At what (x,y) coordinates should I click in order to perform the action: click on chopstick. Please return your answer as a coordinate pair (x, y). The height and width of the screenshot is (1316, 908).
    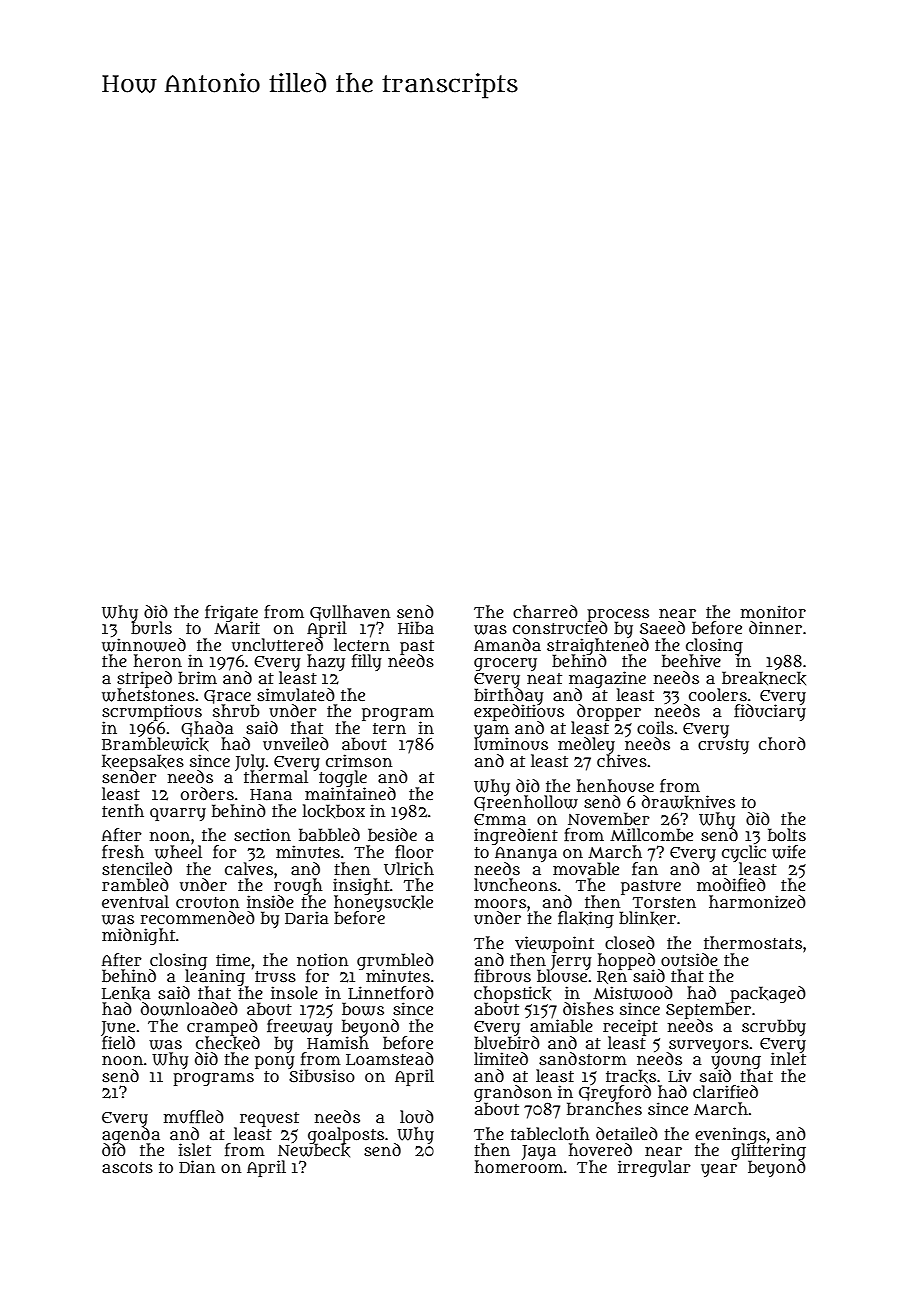
    Looking at the image, I should click on (512, 994).
